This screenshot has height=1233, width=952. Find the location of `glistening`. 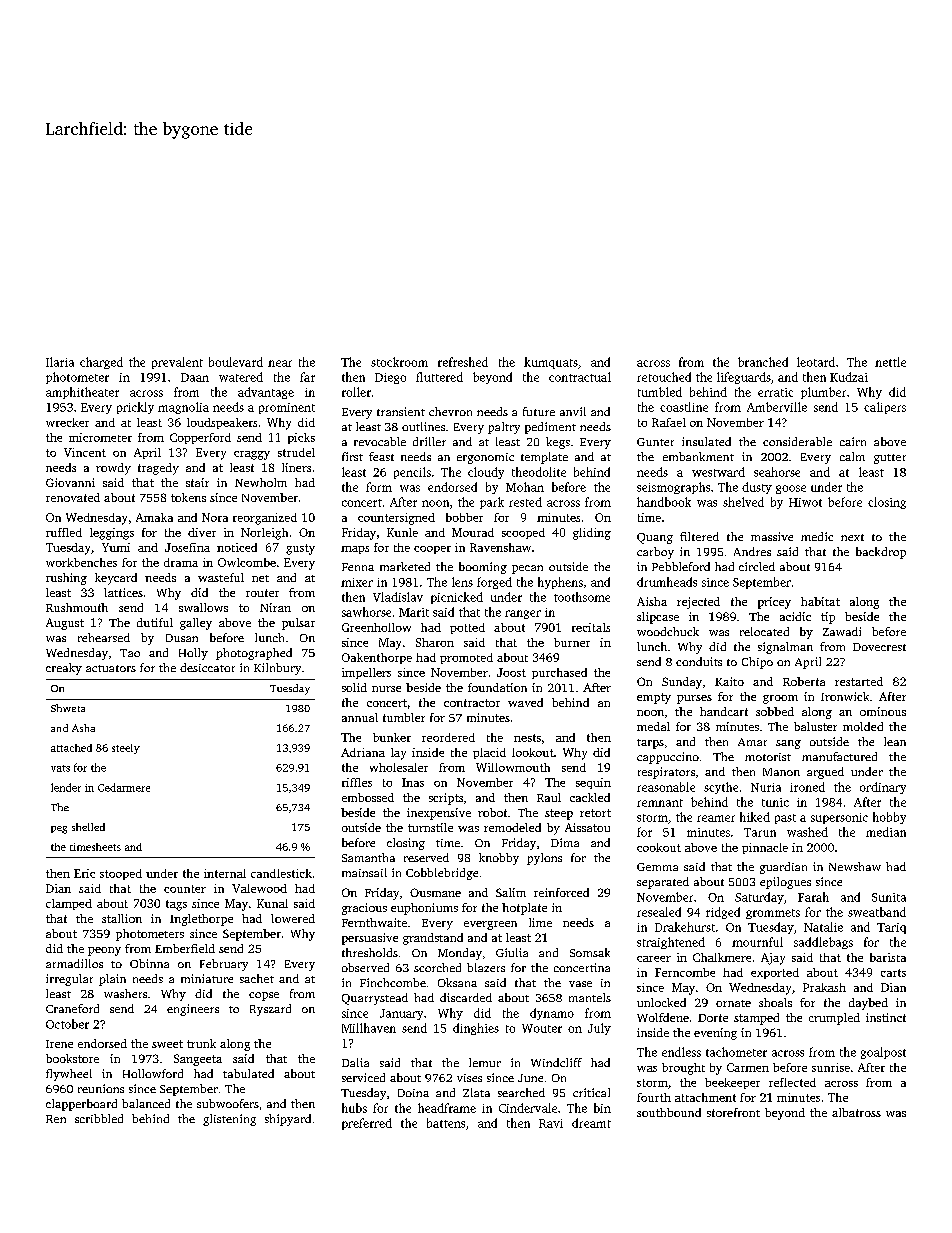

glistening is located at coordinates (229, 1120).
